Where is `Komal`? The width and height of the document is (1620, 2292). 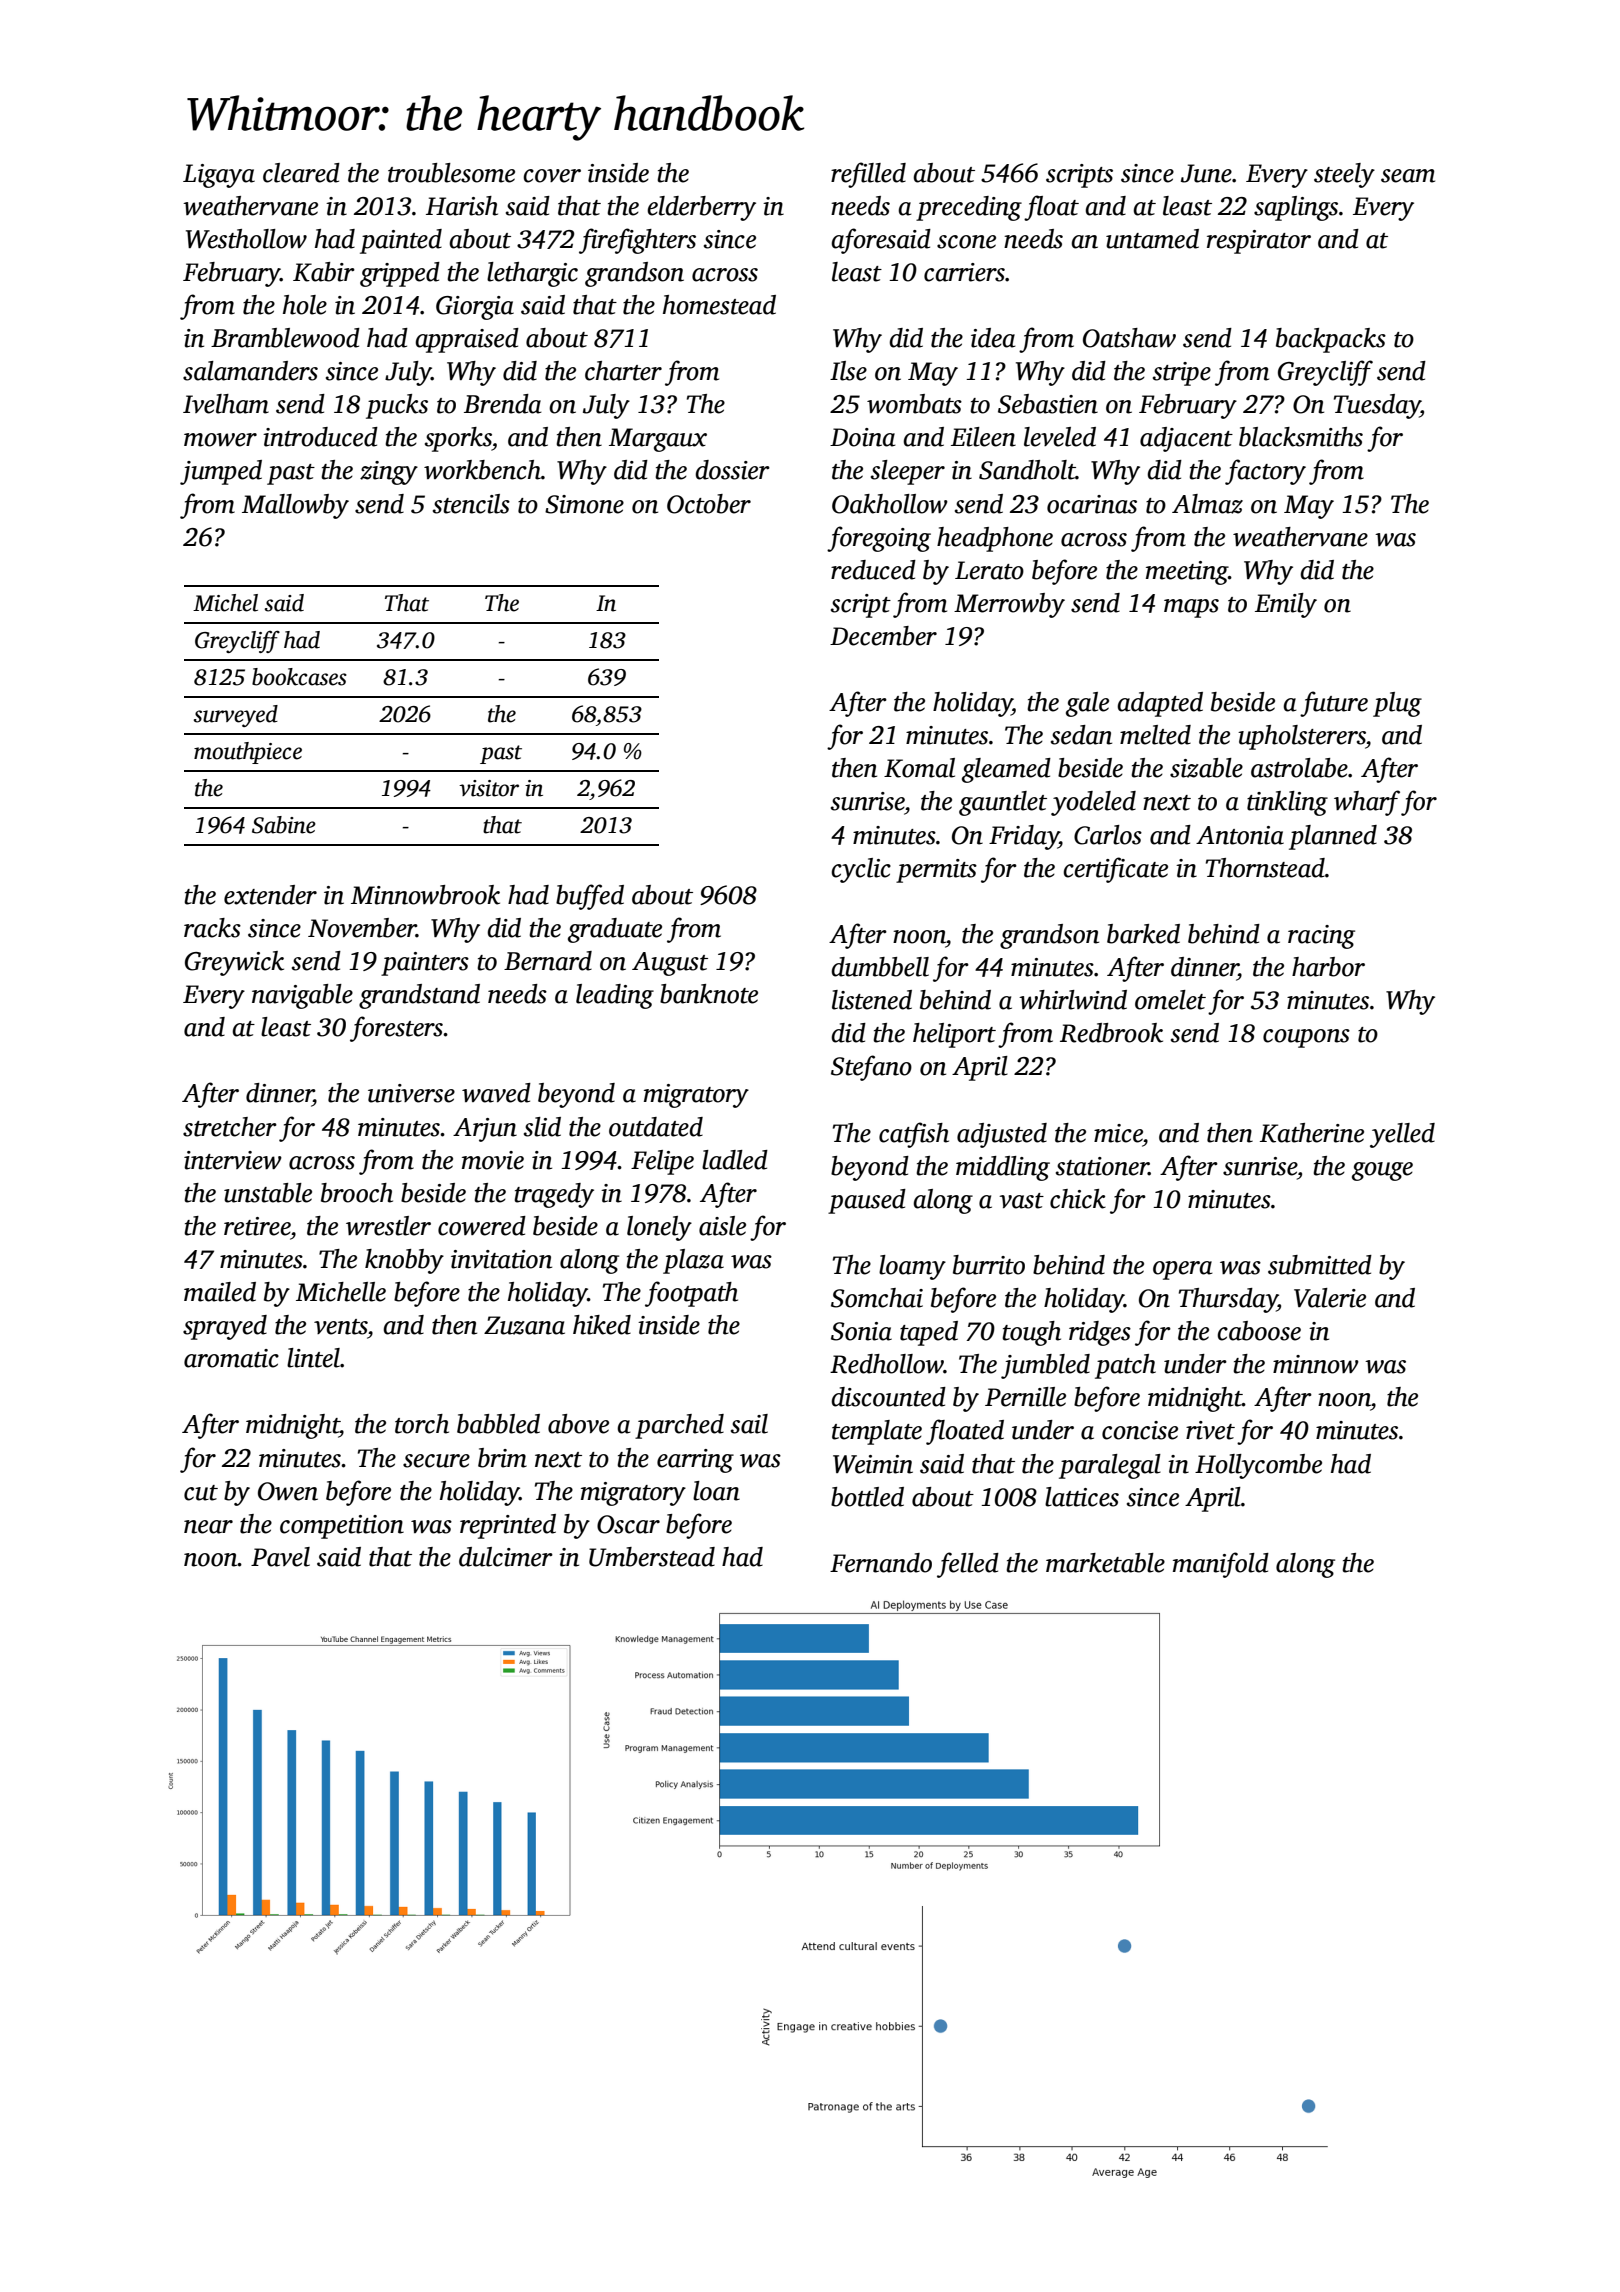
Komal is located at coordinates (919, 768).
